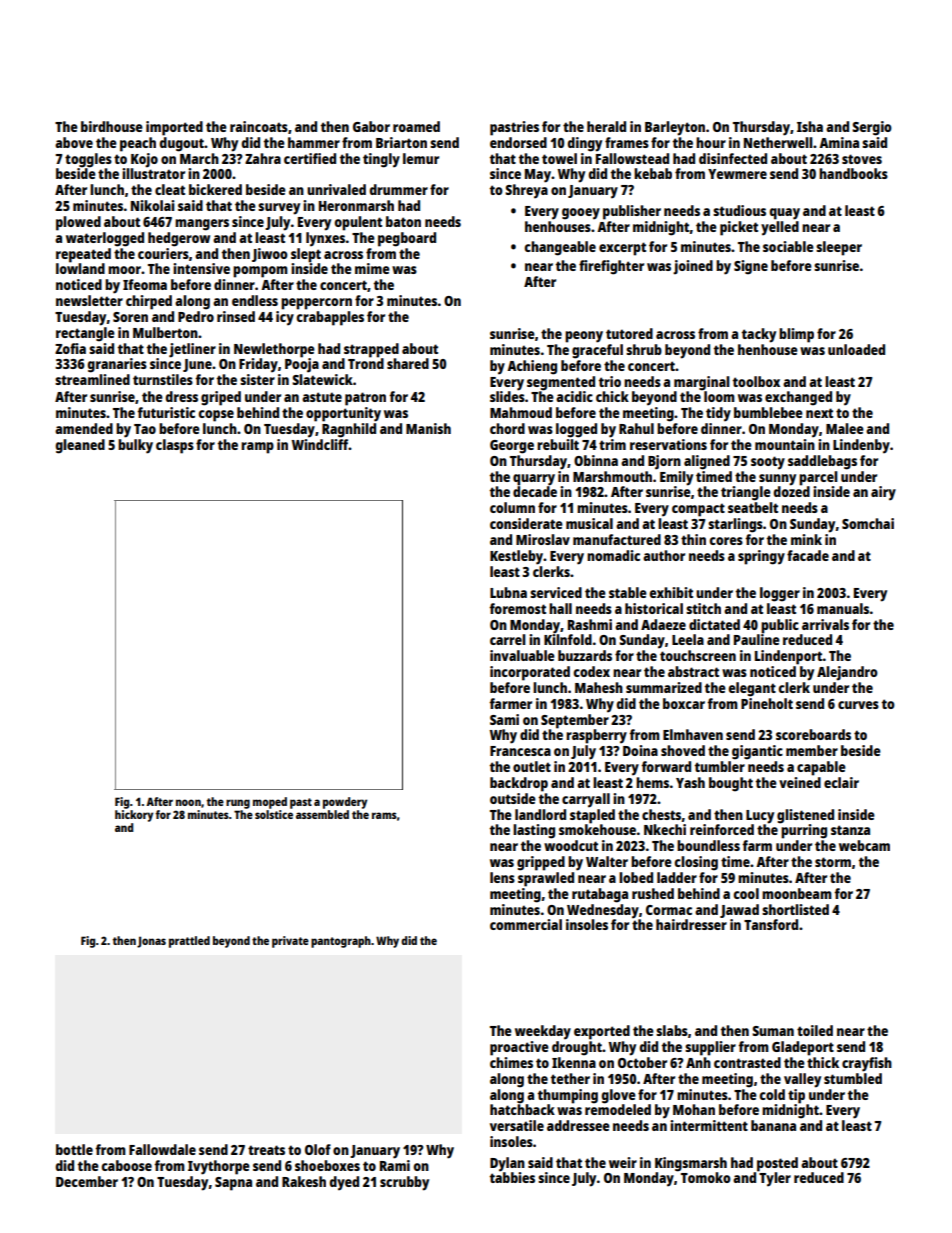 Image resolution: width=952 pixels, height=1233 pixels. Describe the element at coordinates (74, 1149) in the screenshot. I see `bottle` at that location.
